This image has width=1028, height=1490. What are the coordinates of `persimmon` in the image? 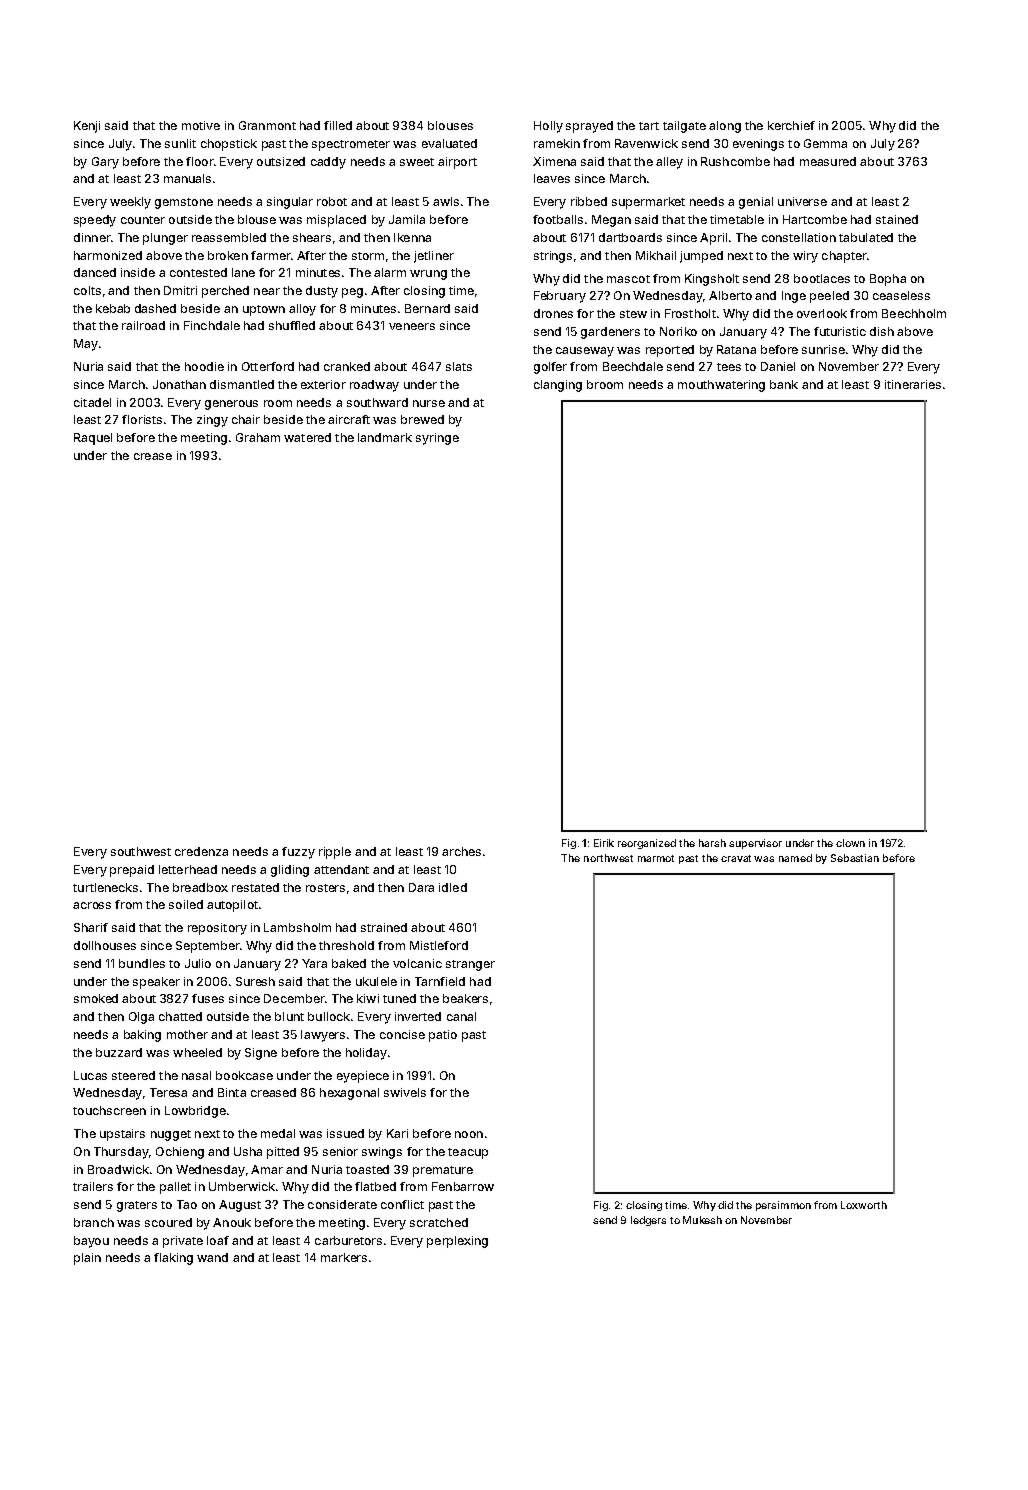 It's located at (783, 1206).
